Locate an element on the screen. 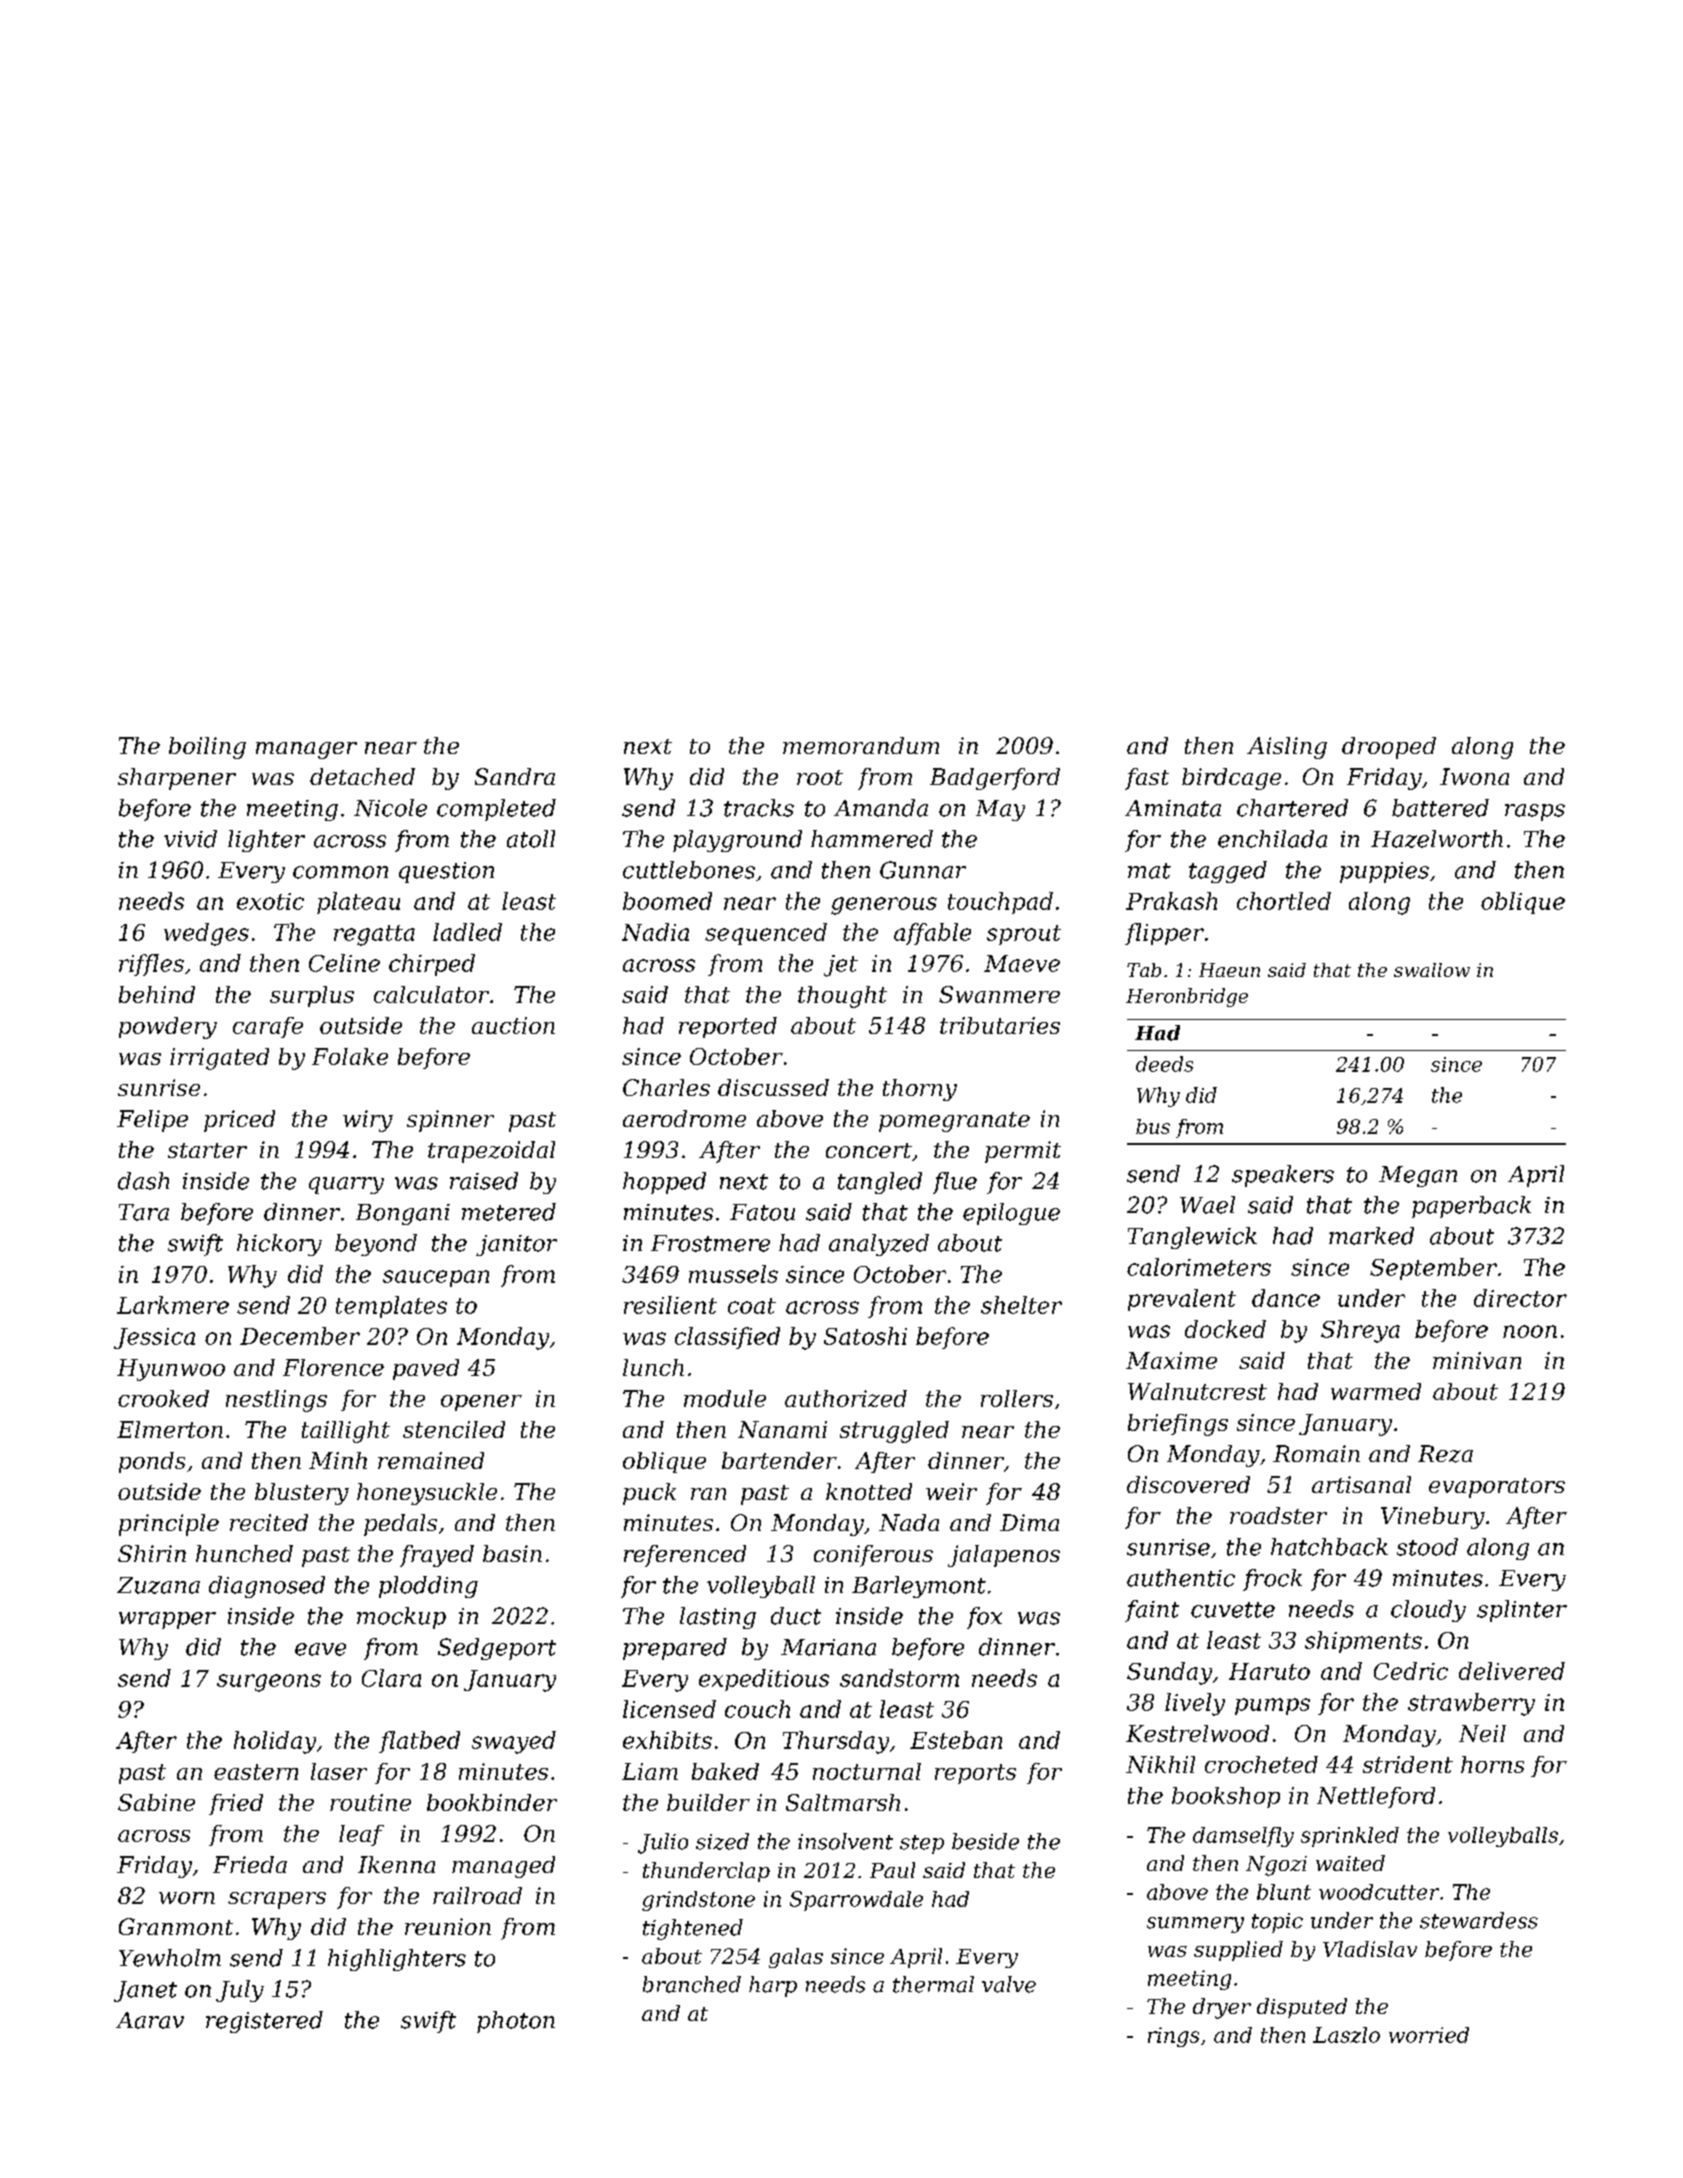  Vinebury is located at coordinates (1433, 1518).
